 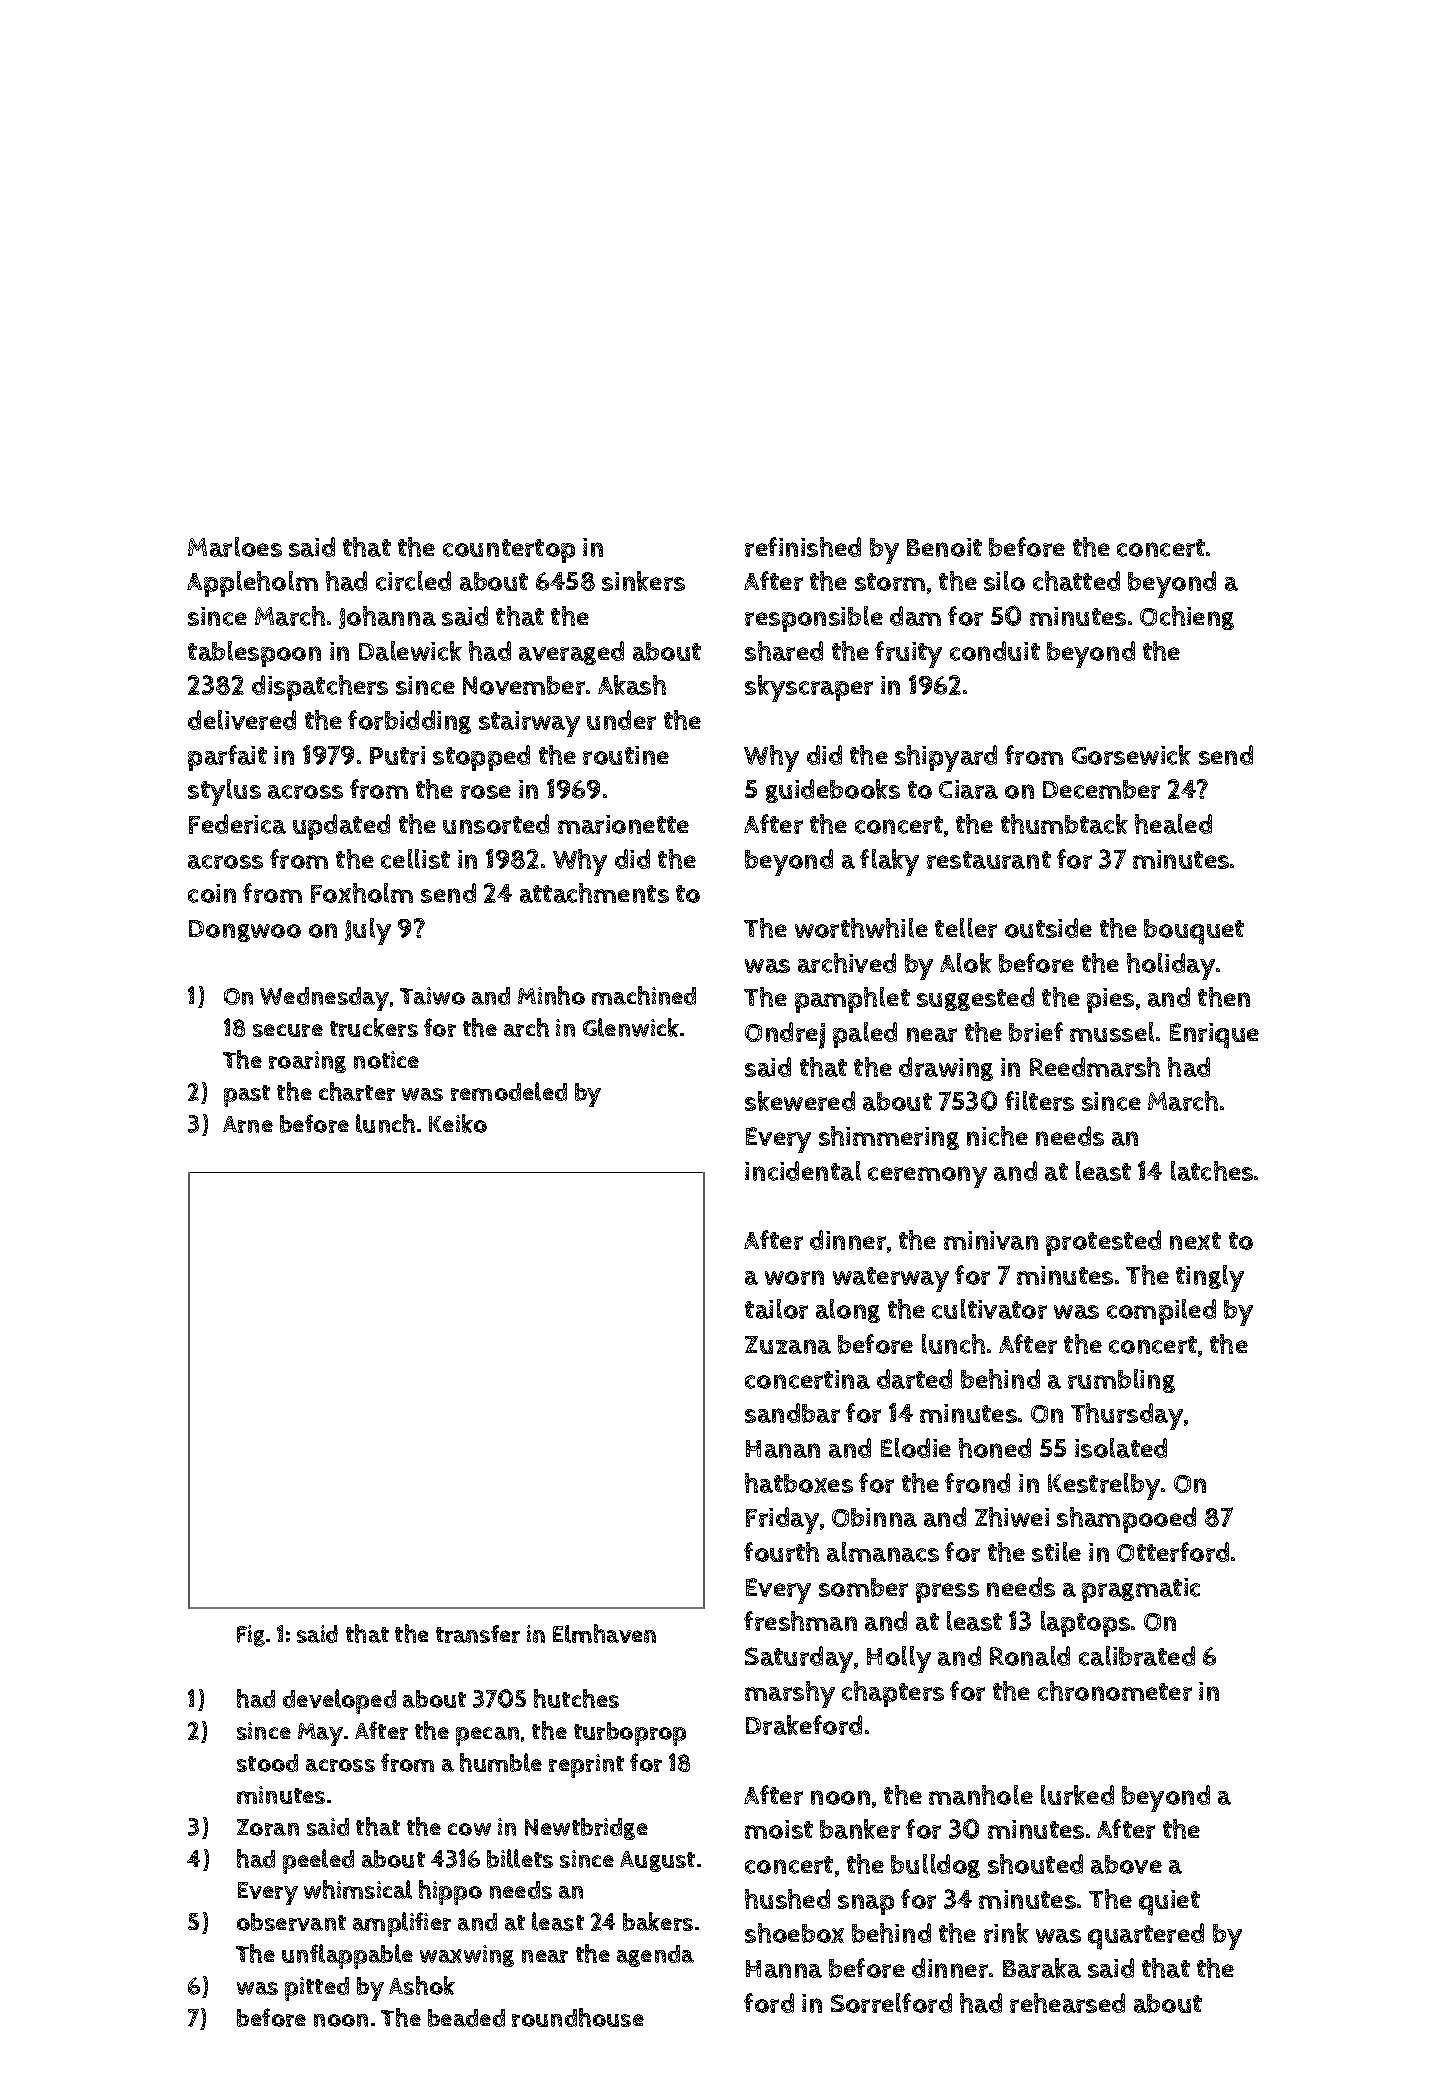 I want to click on compiled, so click(x=1161, y=1312).
